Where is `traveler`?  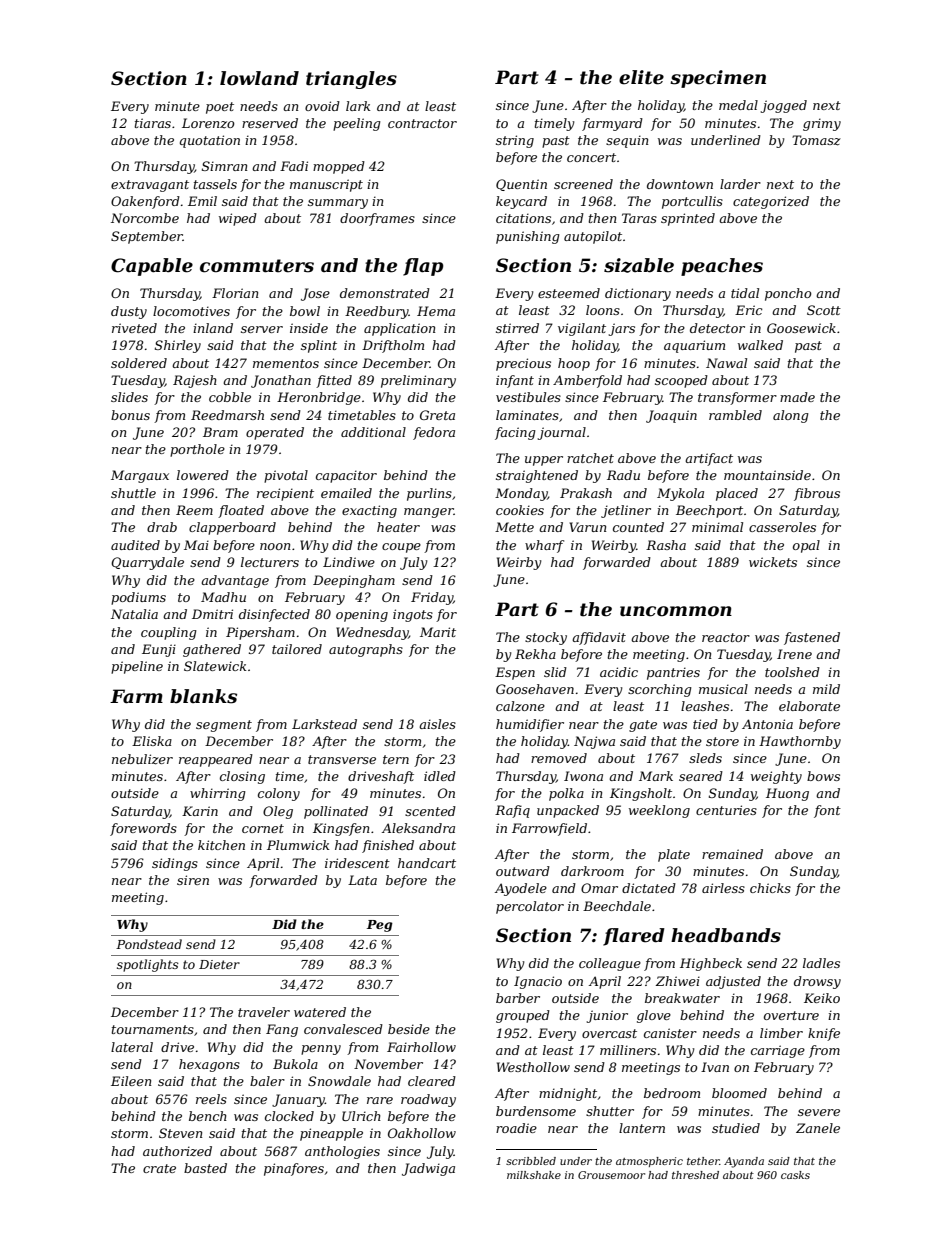
traveler is located at coordinates (264, 1012).
